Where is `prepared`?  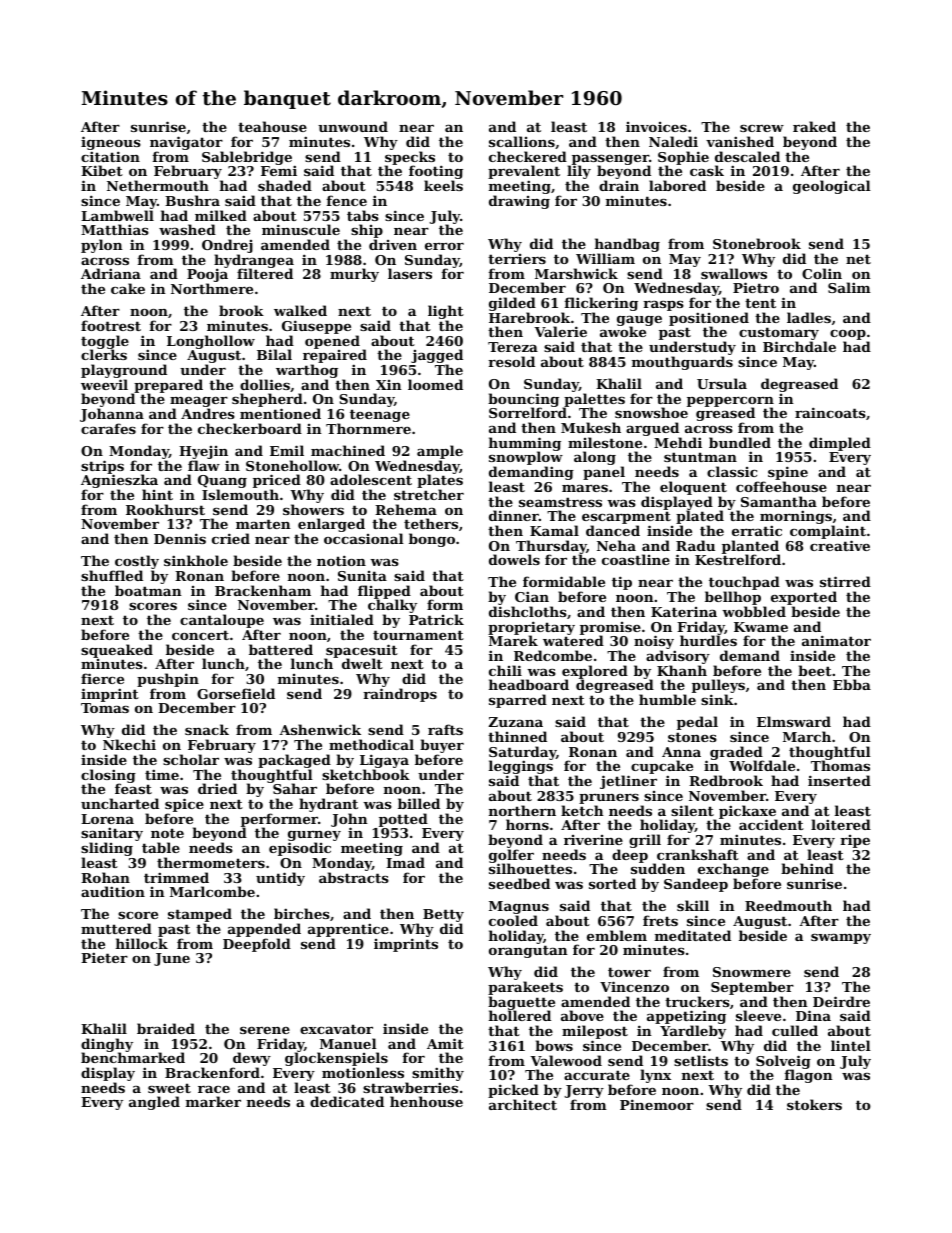 prepared is located at coordinates (167, 386).
